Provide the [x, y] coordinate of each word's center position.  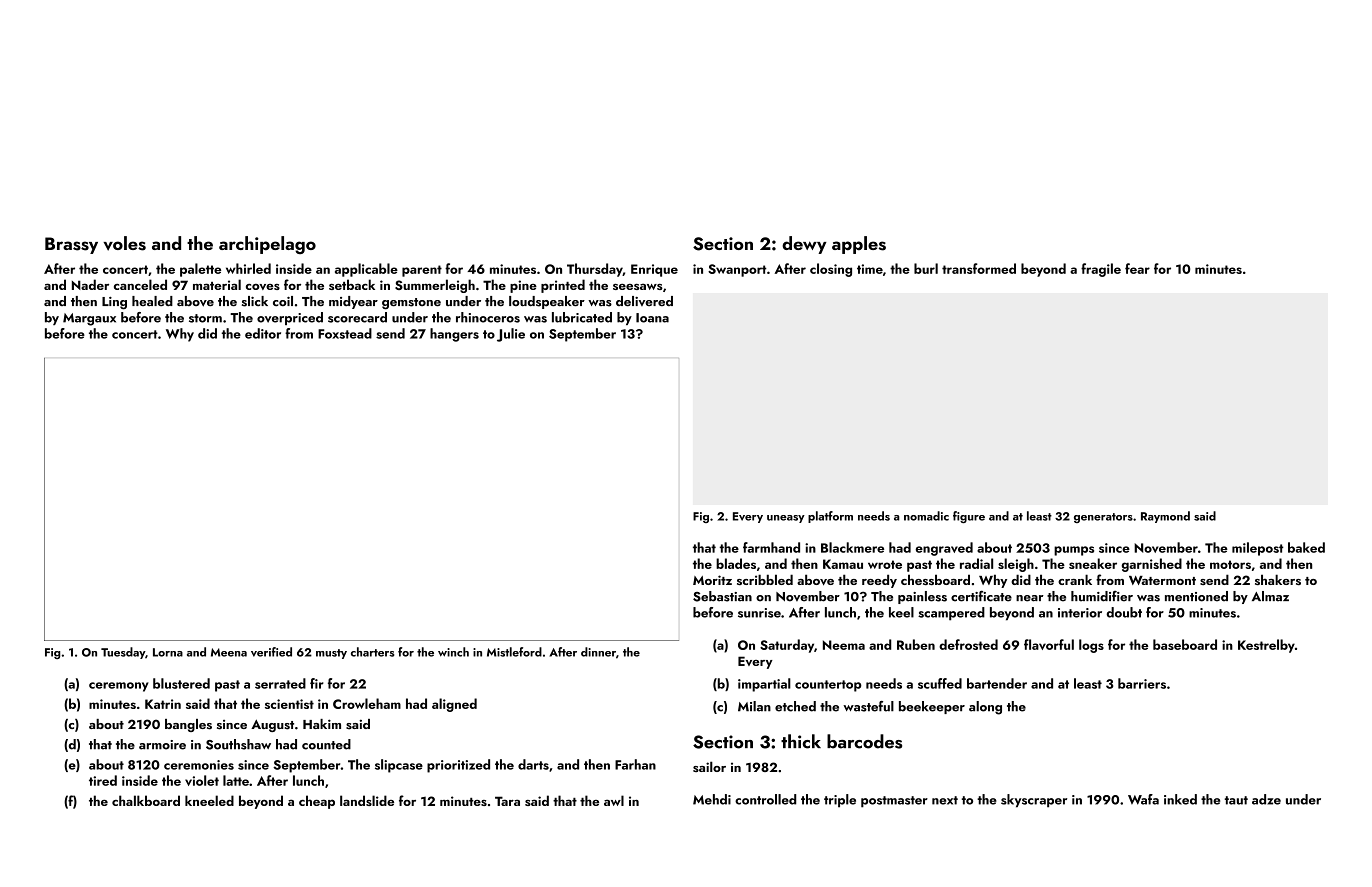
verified [271, 652]
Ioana [652, 318]
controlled [765, 799]
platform [830, 517]
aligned [454, 705]
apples [859, 245]
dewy [804, 245]
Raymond [1165, 517]
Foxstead [345, 333]
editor [263, 333]
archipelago [267, 245]
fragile [1101, 270]
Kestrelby [1266, 646]
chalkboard [146, 800]
